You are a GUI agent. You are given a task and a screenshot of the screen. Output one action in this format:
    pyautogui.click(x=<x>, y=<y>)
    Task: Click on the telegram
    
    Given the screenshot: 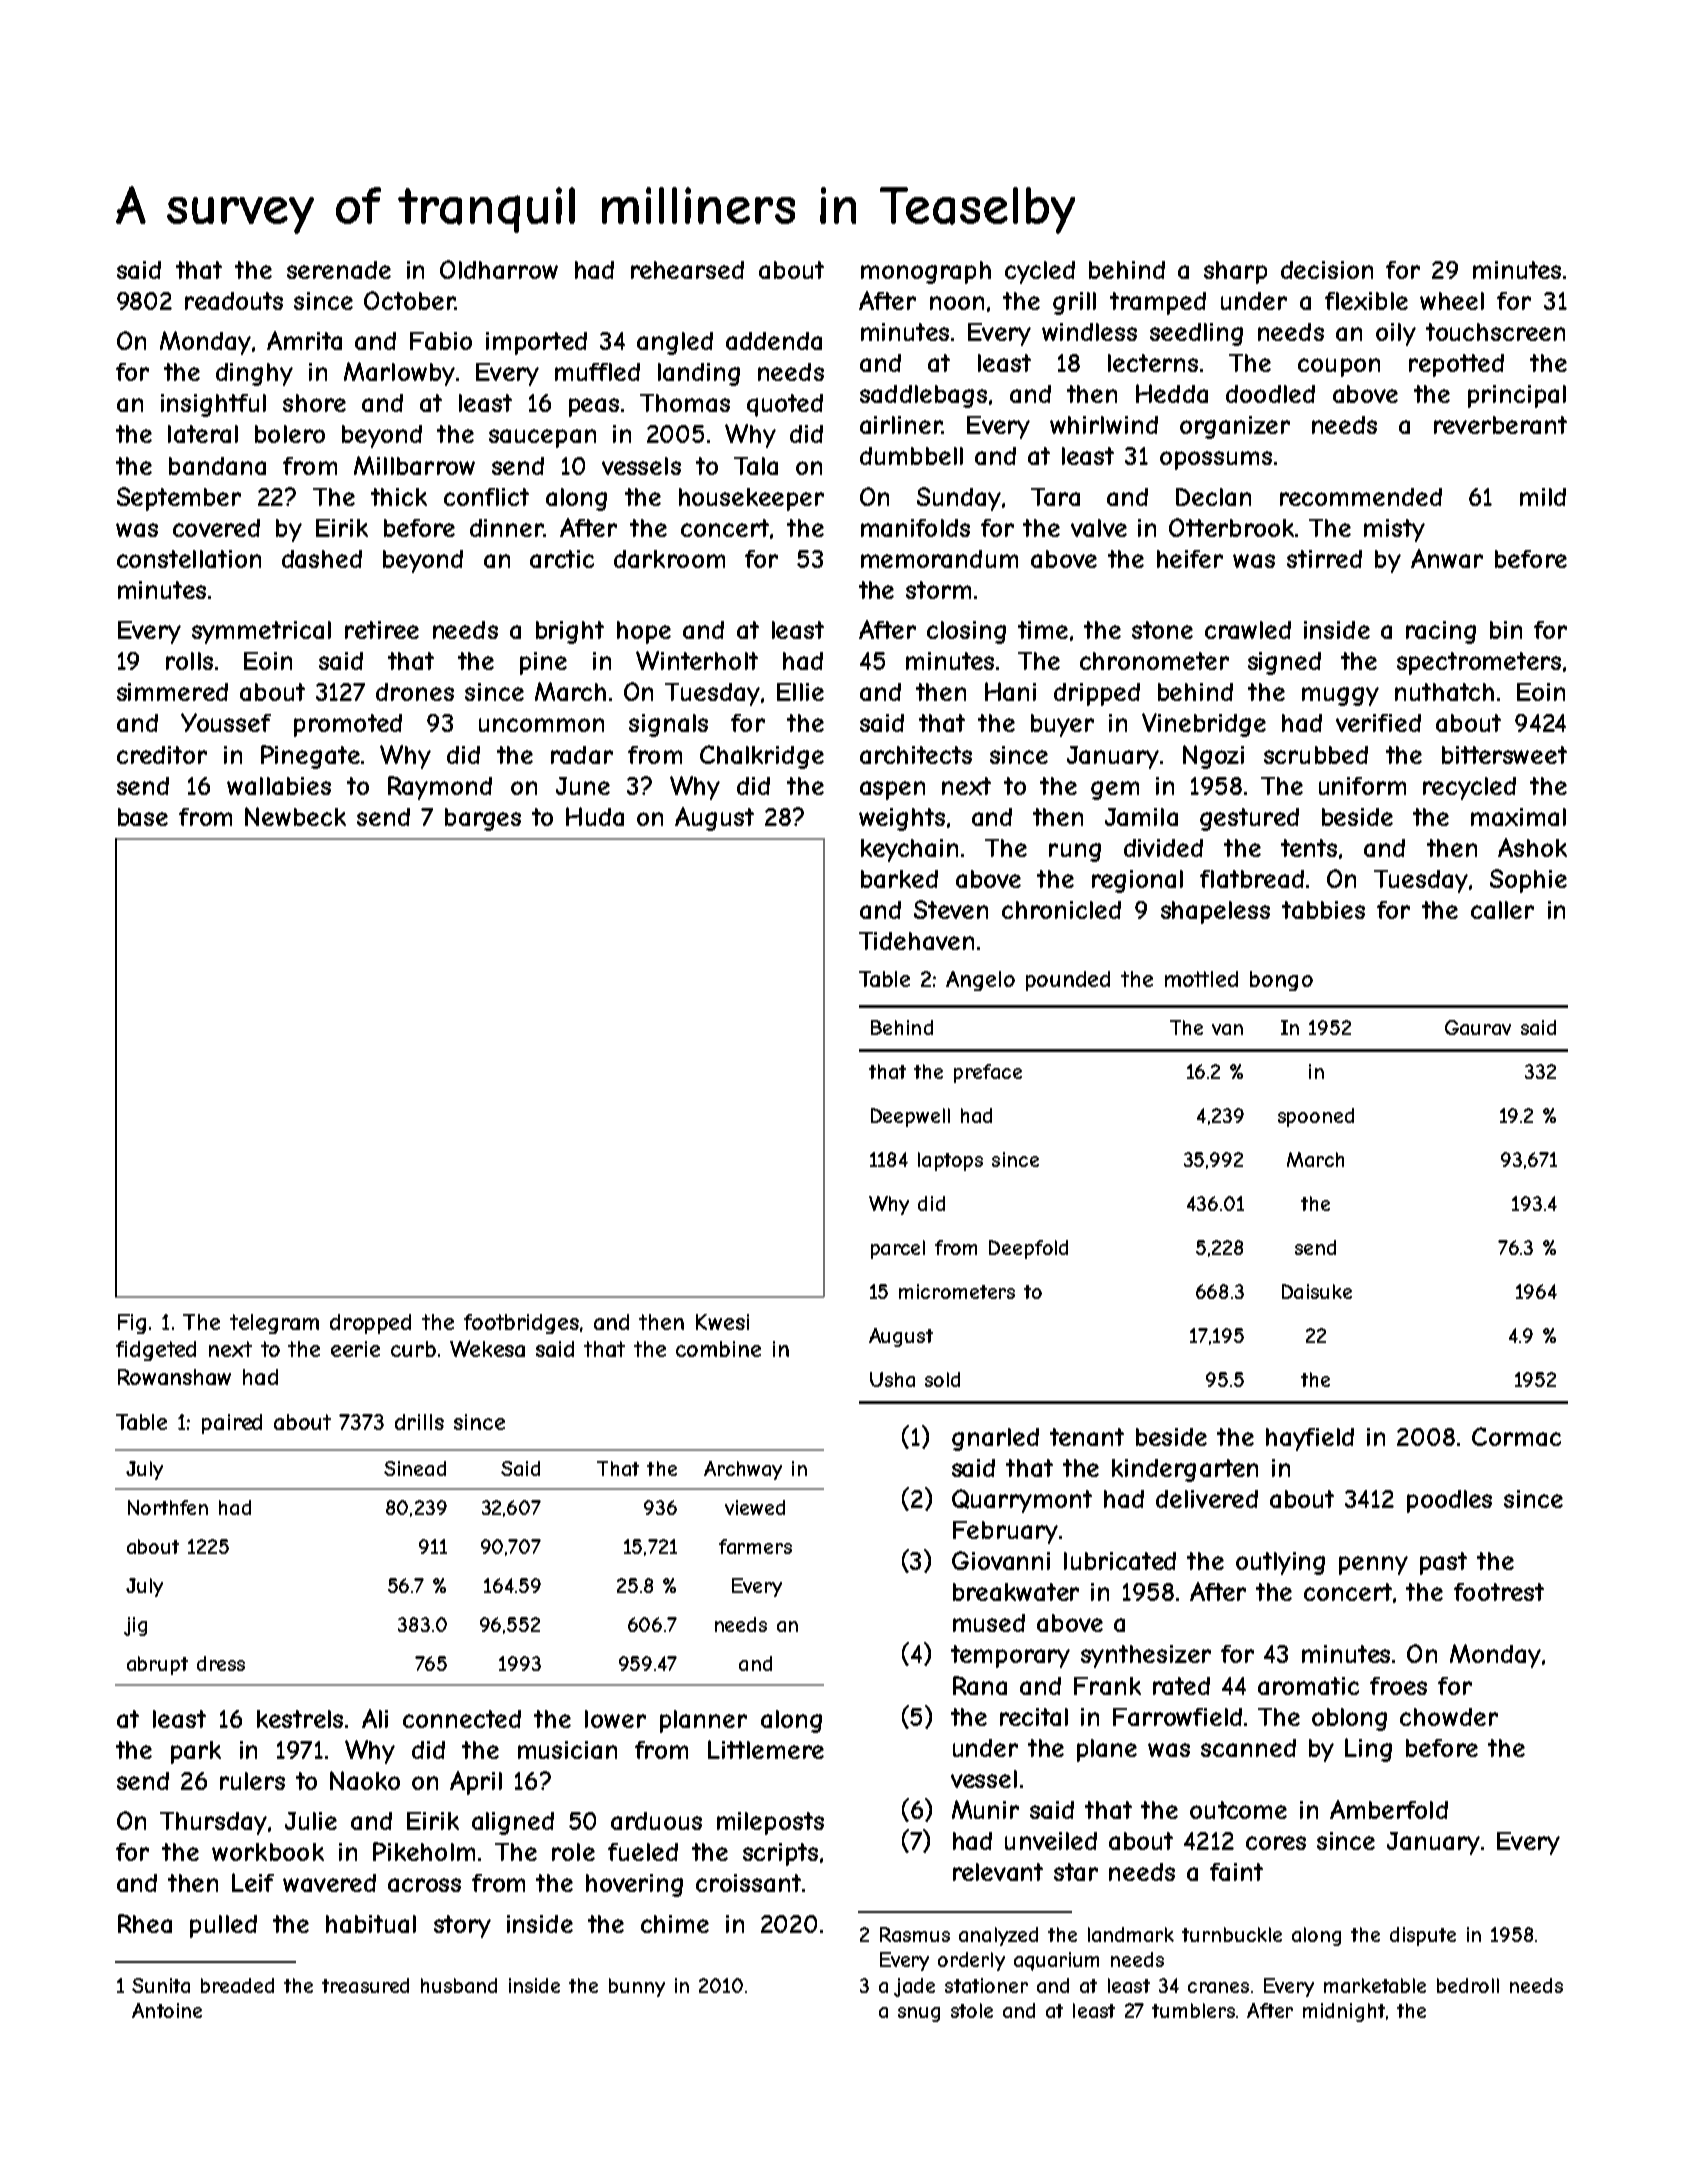 What is the action you would take?
    pyautogui.click(x=274, y=1324)
